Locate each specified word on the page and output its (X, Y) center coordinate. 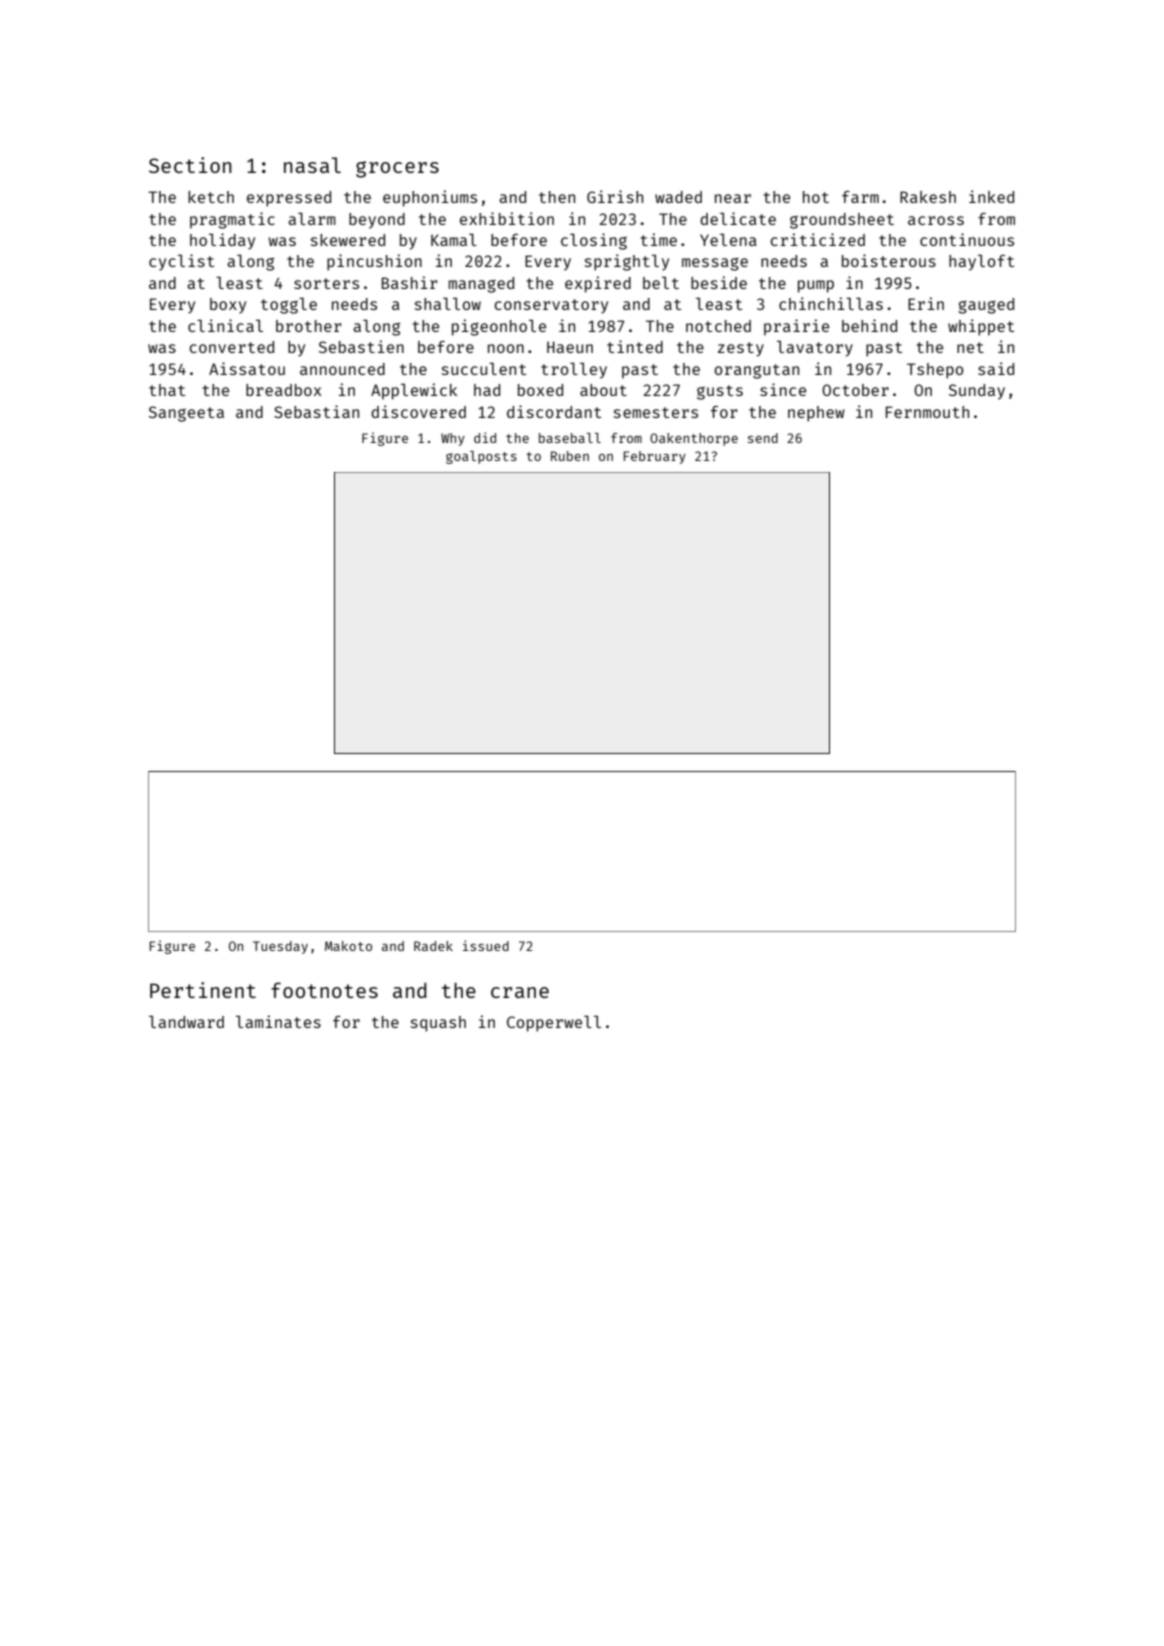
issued (486, 945)
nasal (312, 165)
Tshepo (935, 371)
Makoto (348, 946)
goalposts (481, 457)
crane (520, 992)
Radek (433, 946)
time (658, 239)
